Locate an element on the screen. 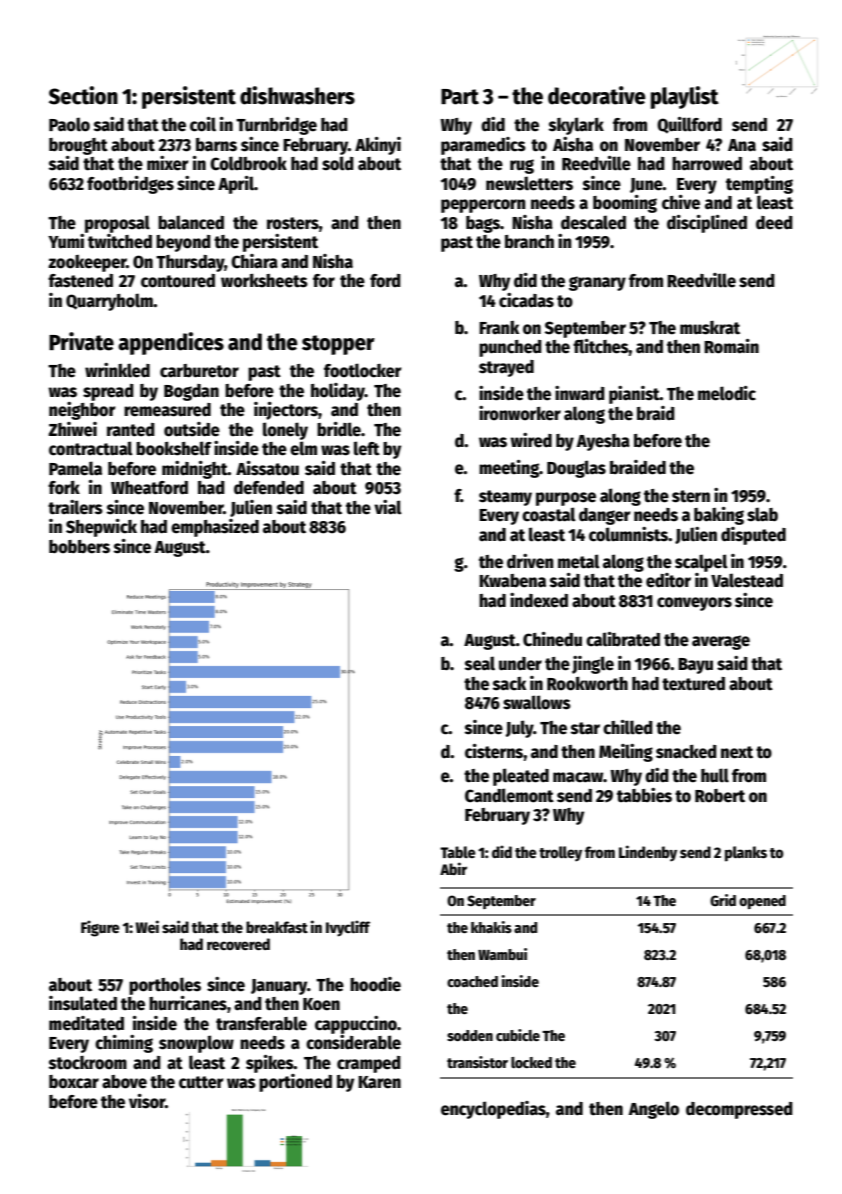 Image resolution: width=842 pixels, height=1194 pixels. Section is located at coordinates (83, 95).
